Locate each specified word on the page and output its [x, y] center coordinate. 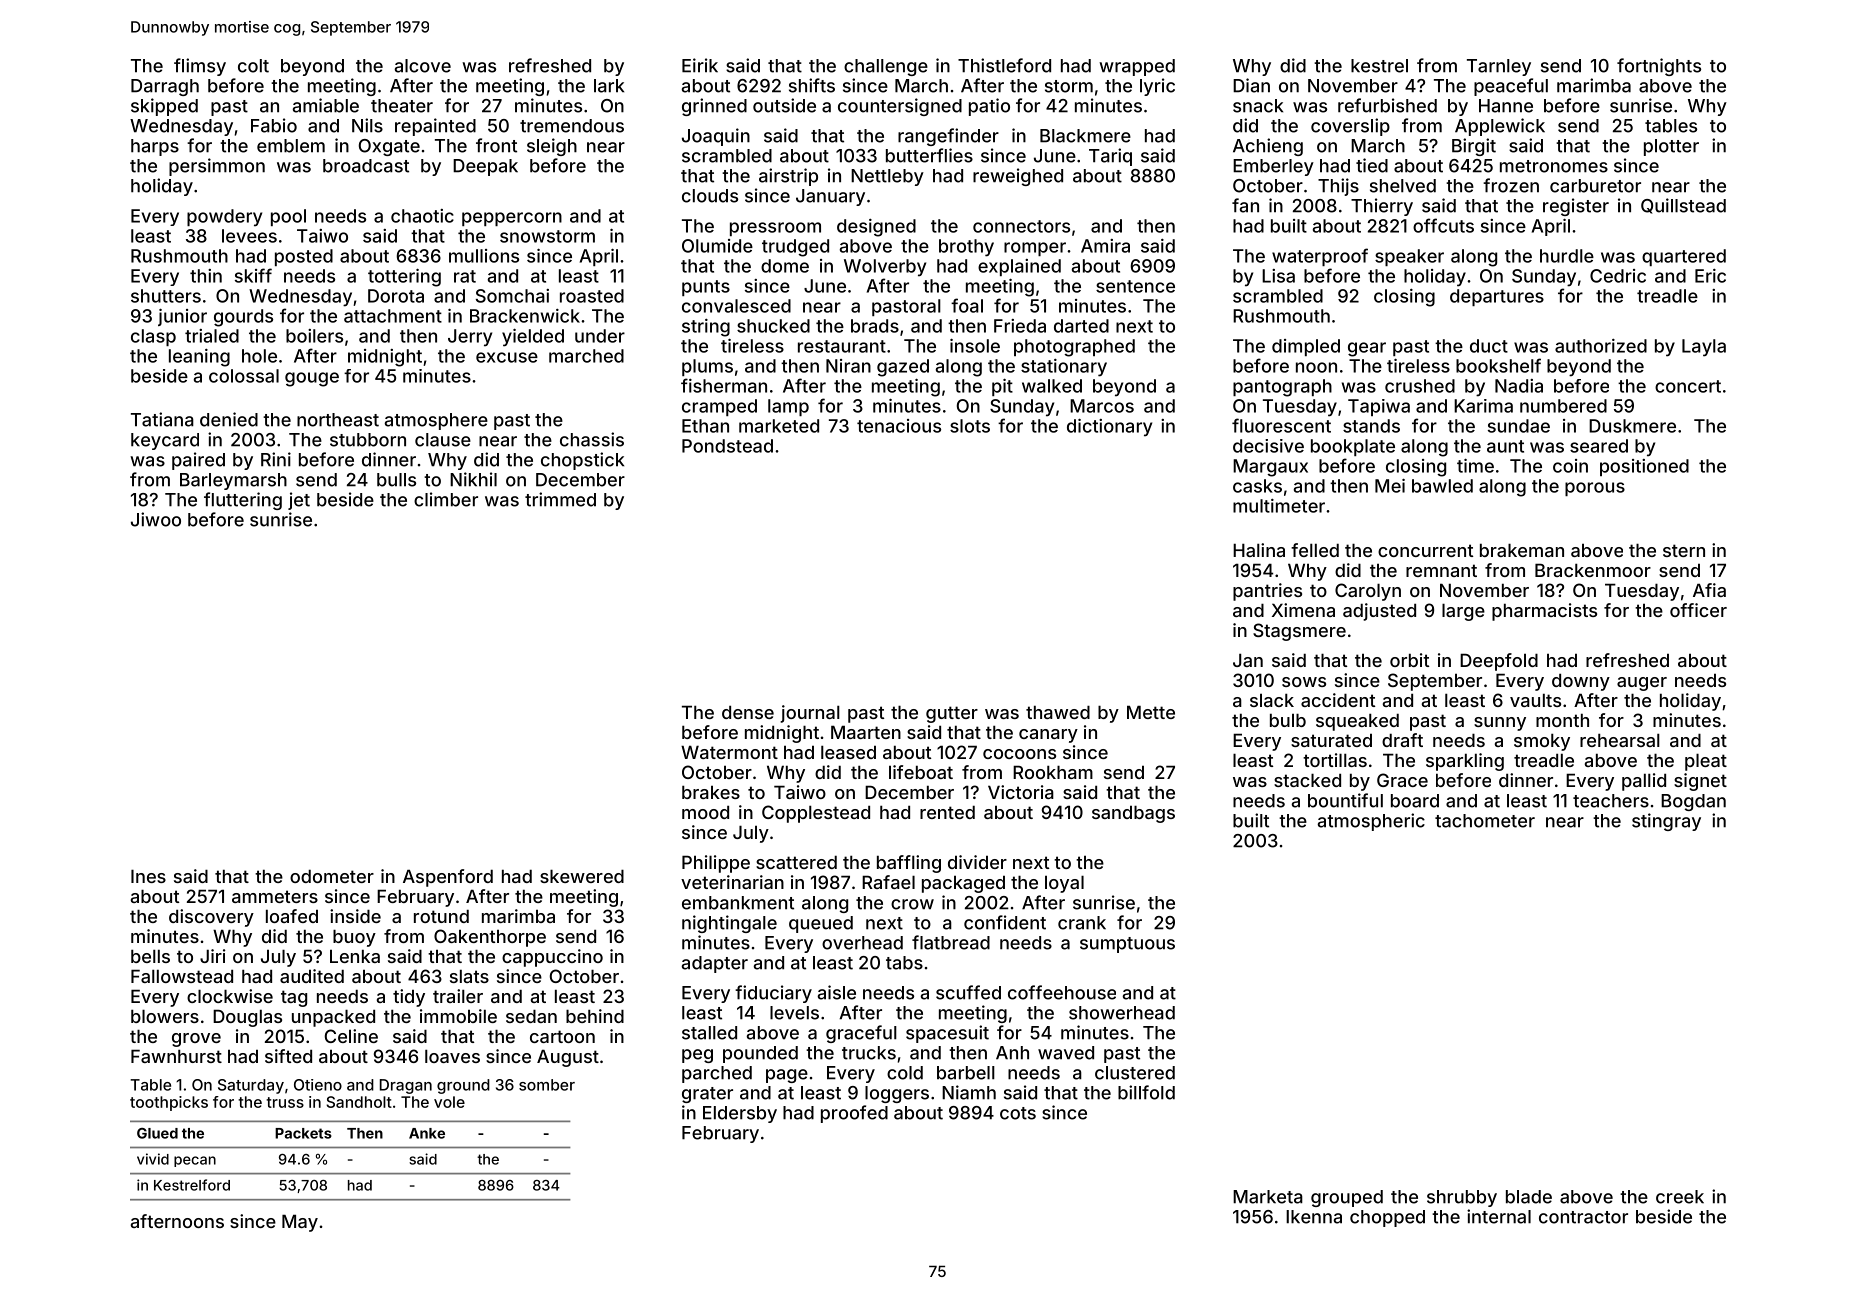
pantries [1267, 592]
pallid [1644, 782]
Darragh [165, 87]
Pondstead [727, 446]
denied [229, 419]
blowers [165, 1016]
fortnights [1659, 67]
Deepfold [1499, 662]
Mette [1151, 712]
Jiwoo [156, 519]
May [300, 1223]
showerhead [1122, 1013]
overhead [862, 943]
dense [748, 712]
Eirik [700, 65]
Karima [1483, 406]
